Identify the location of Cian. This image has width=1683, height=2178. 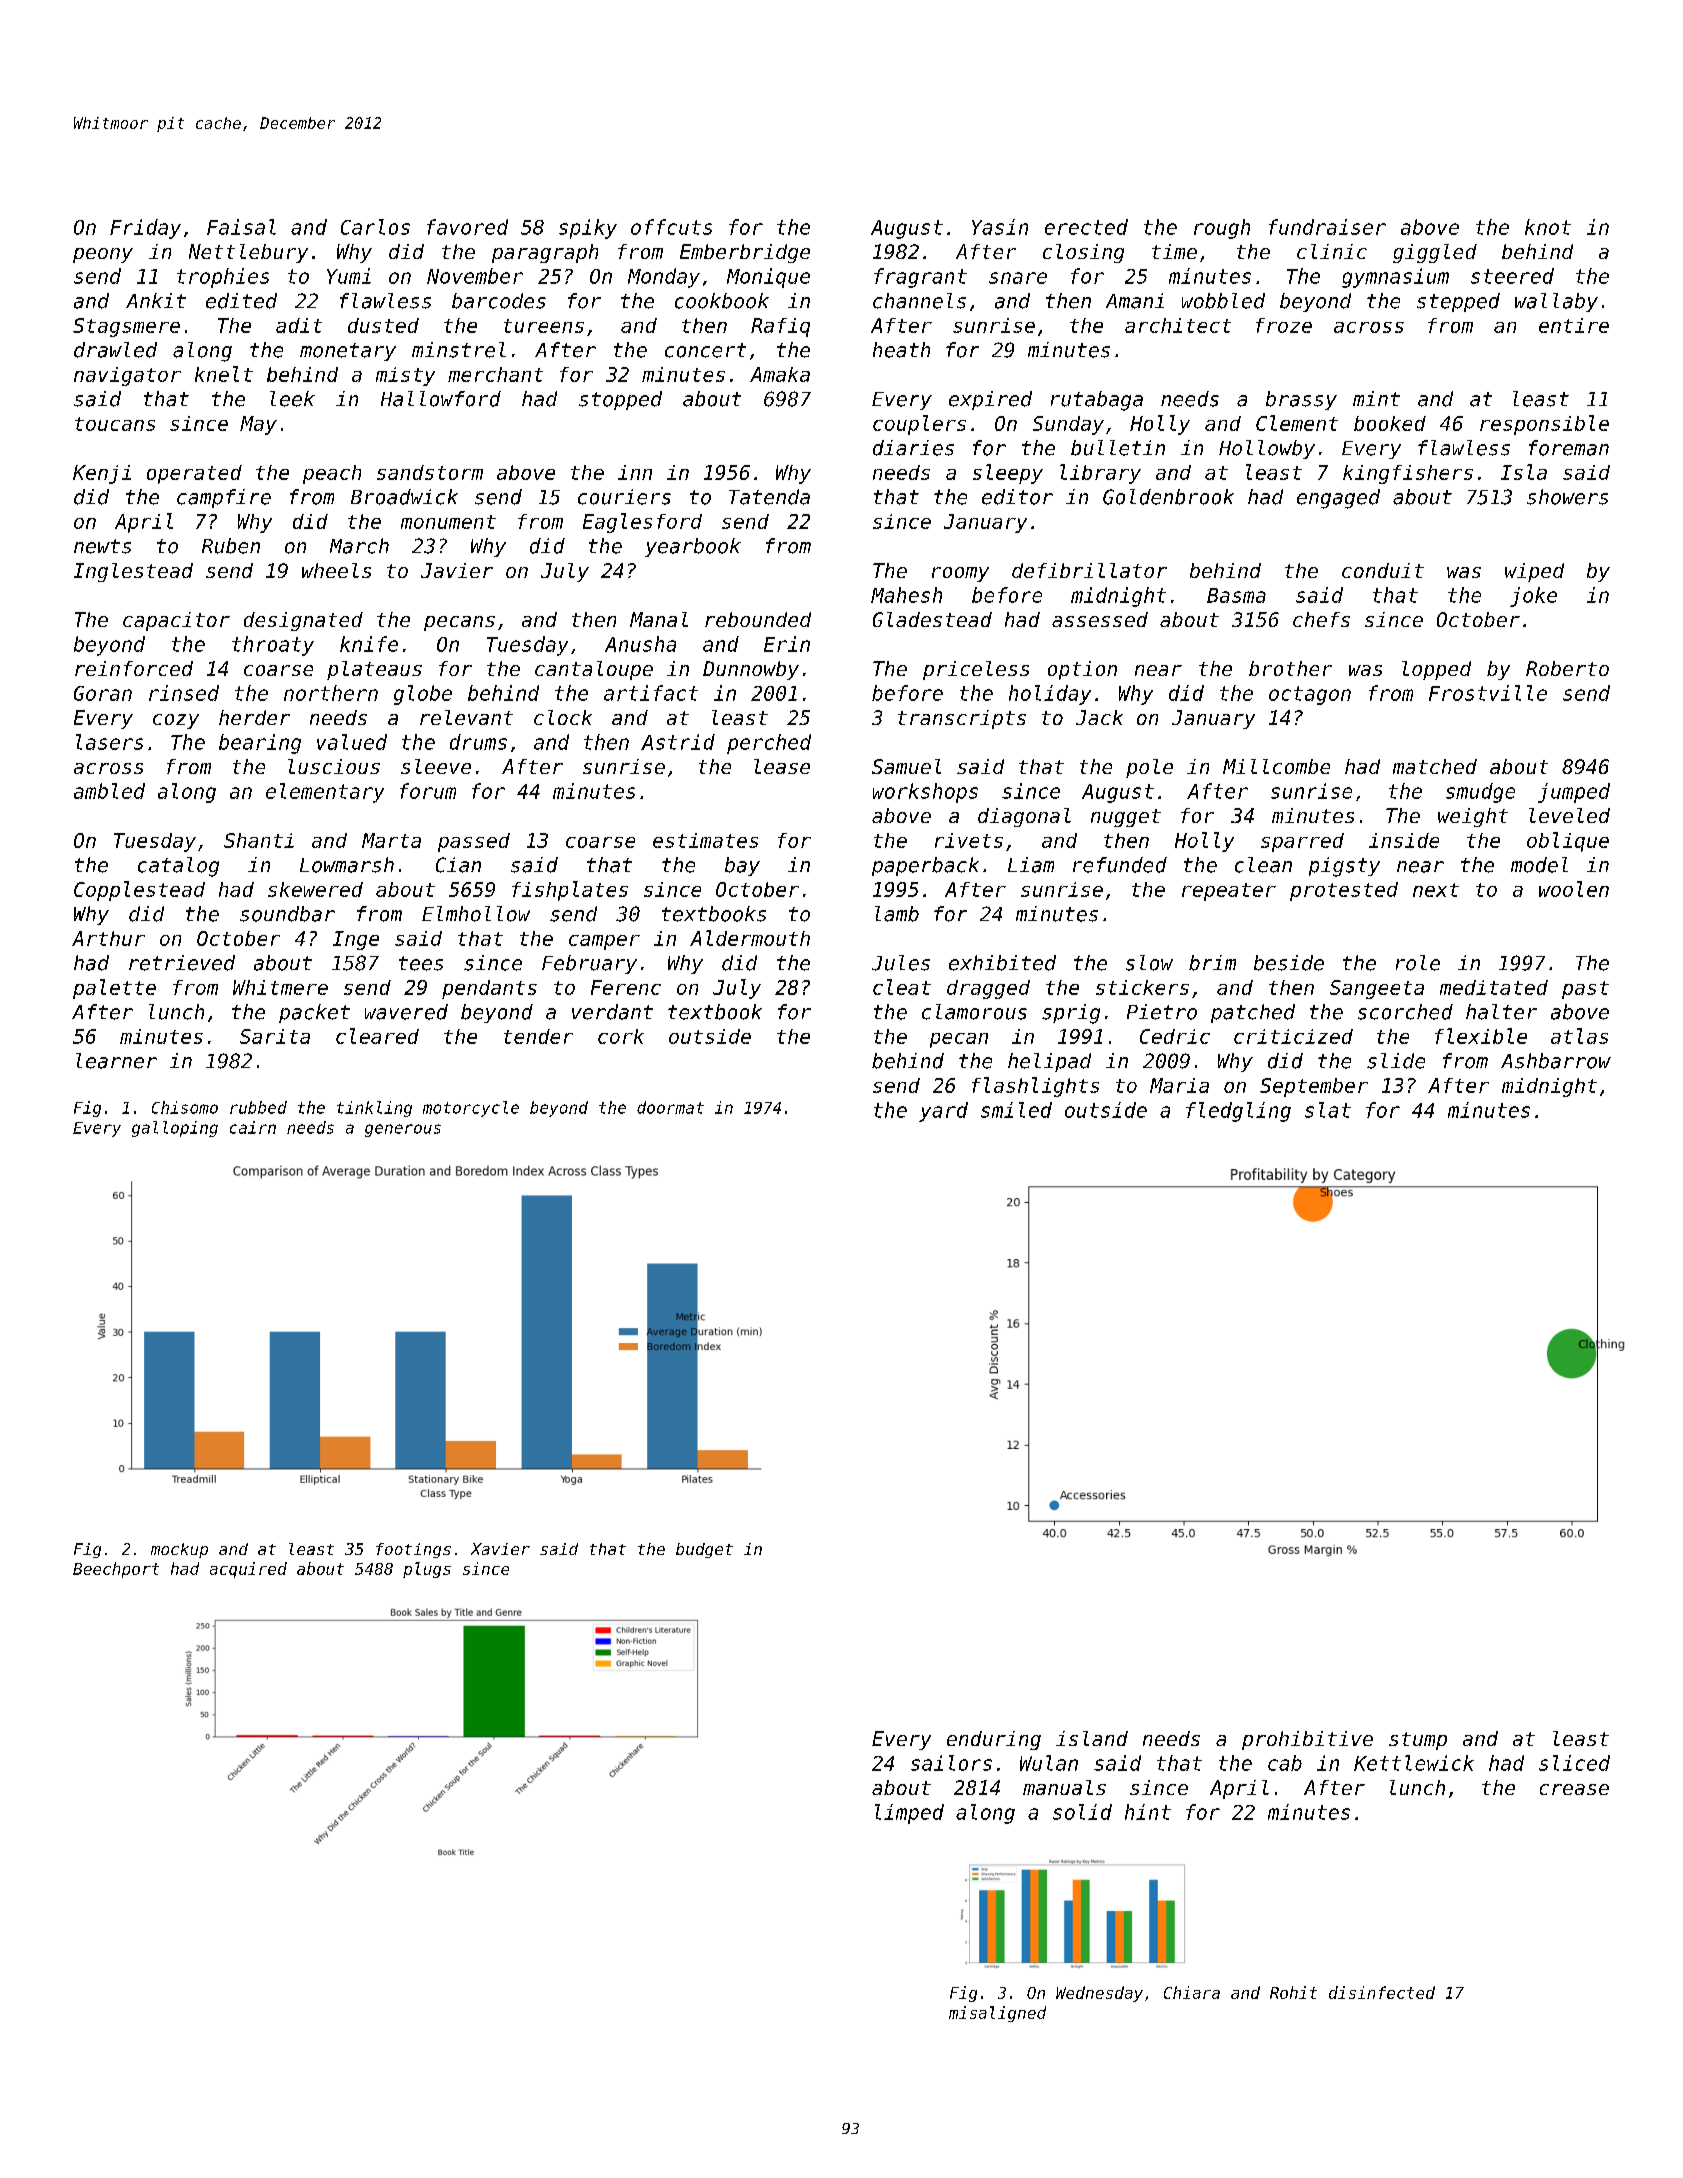
(458, 865).
